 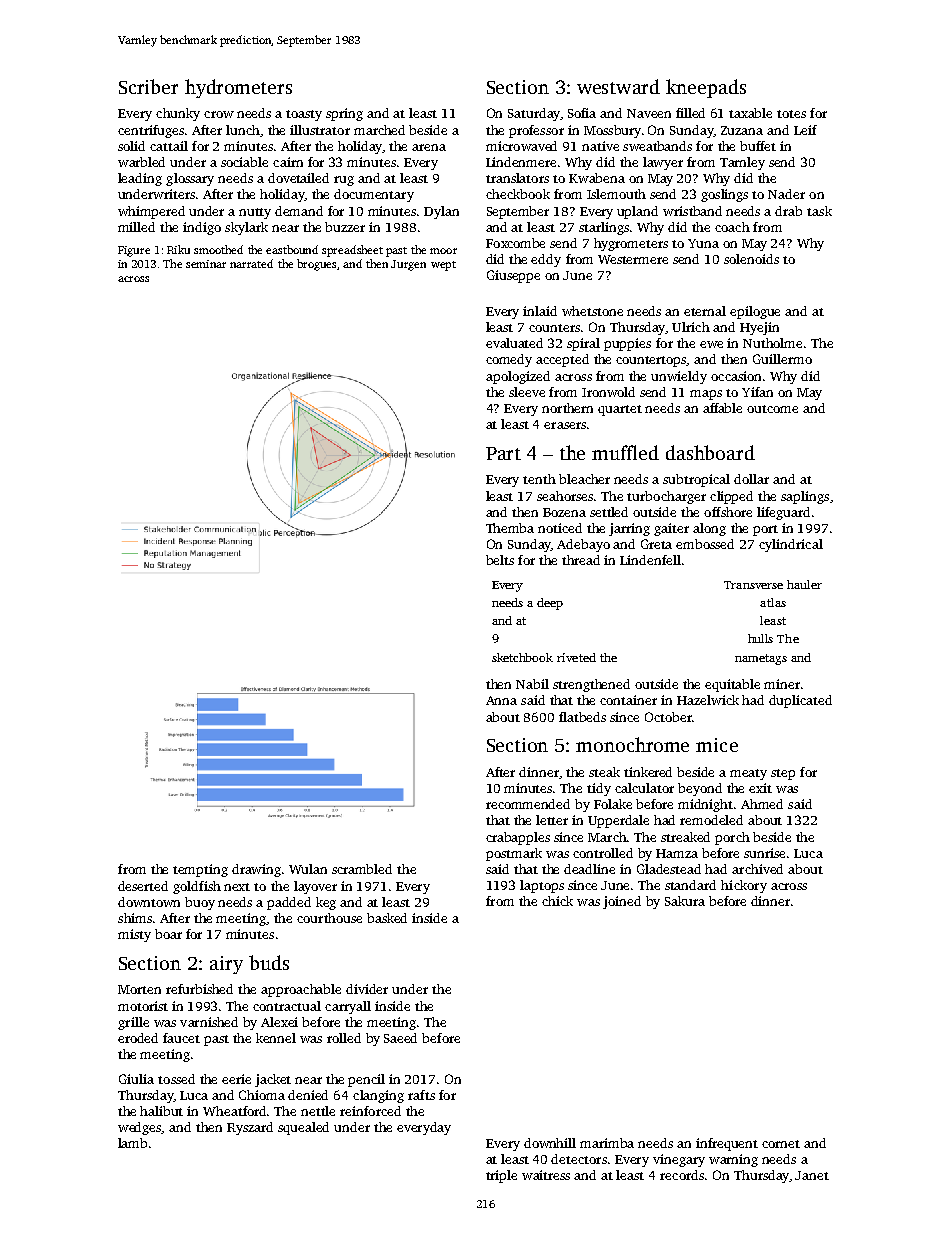 What do you see at coordinates (557, 901) in the screenshot?
I see `chick` at bounding box center [557, 901].
